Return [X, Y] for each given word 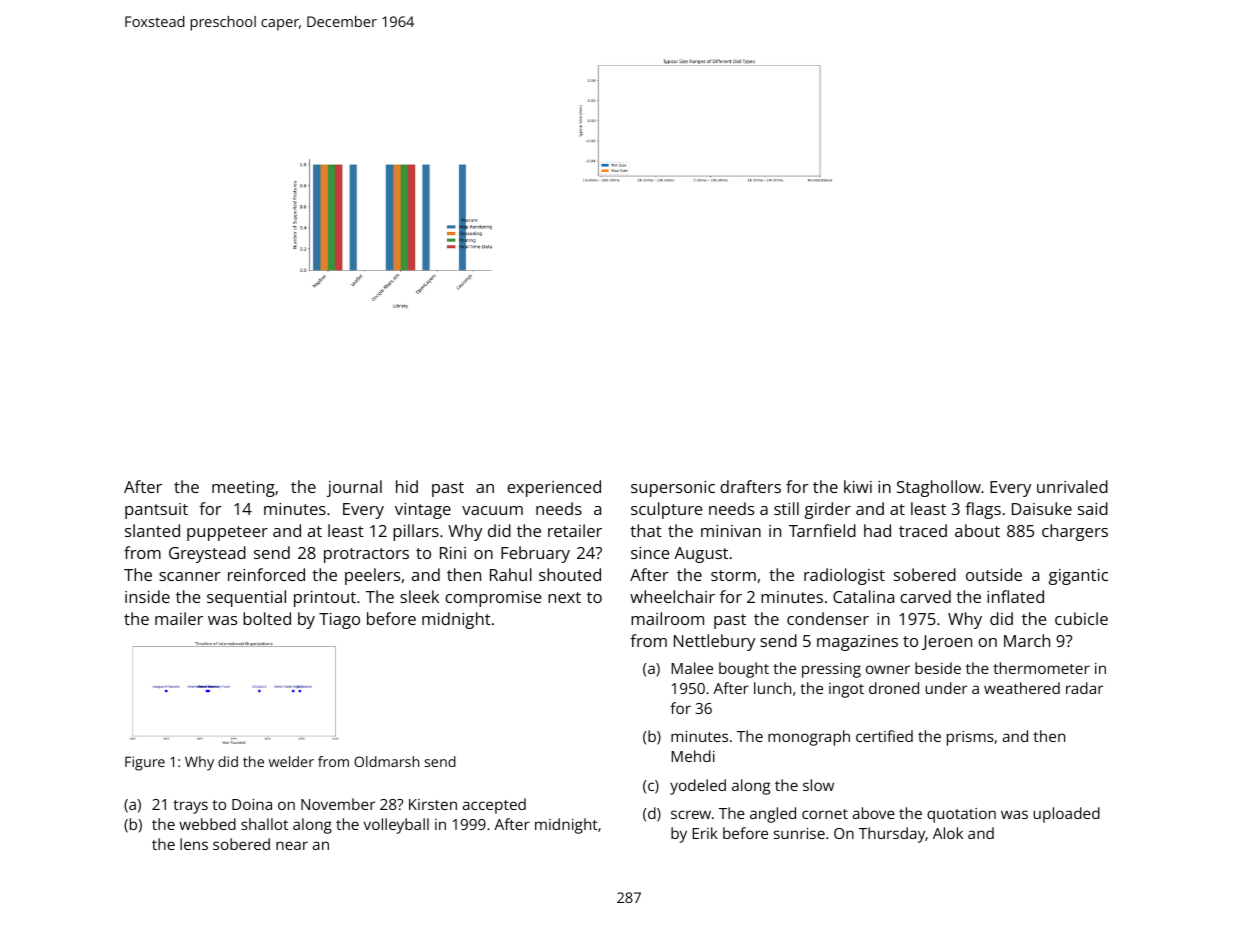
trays [190, 807]
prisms [970, 738]
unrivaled [1072, 486]
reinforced [266, 574]
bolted [267, 618]
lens [194, 844]
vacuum [492, 510]
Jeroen [947, 642]
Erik [705, 833]
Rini [453, 553]
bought [744, 670]
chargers [1075, 532]
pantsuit [156, 511]
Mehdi [693, 756]
